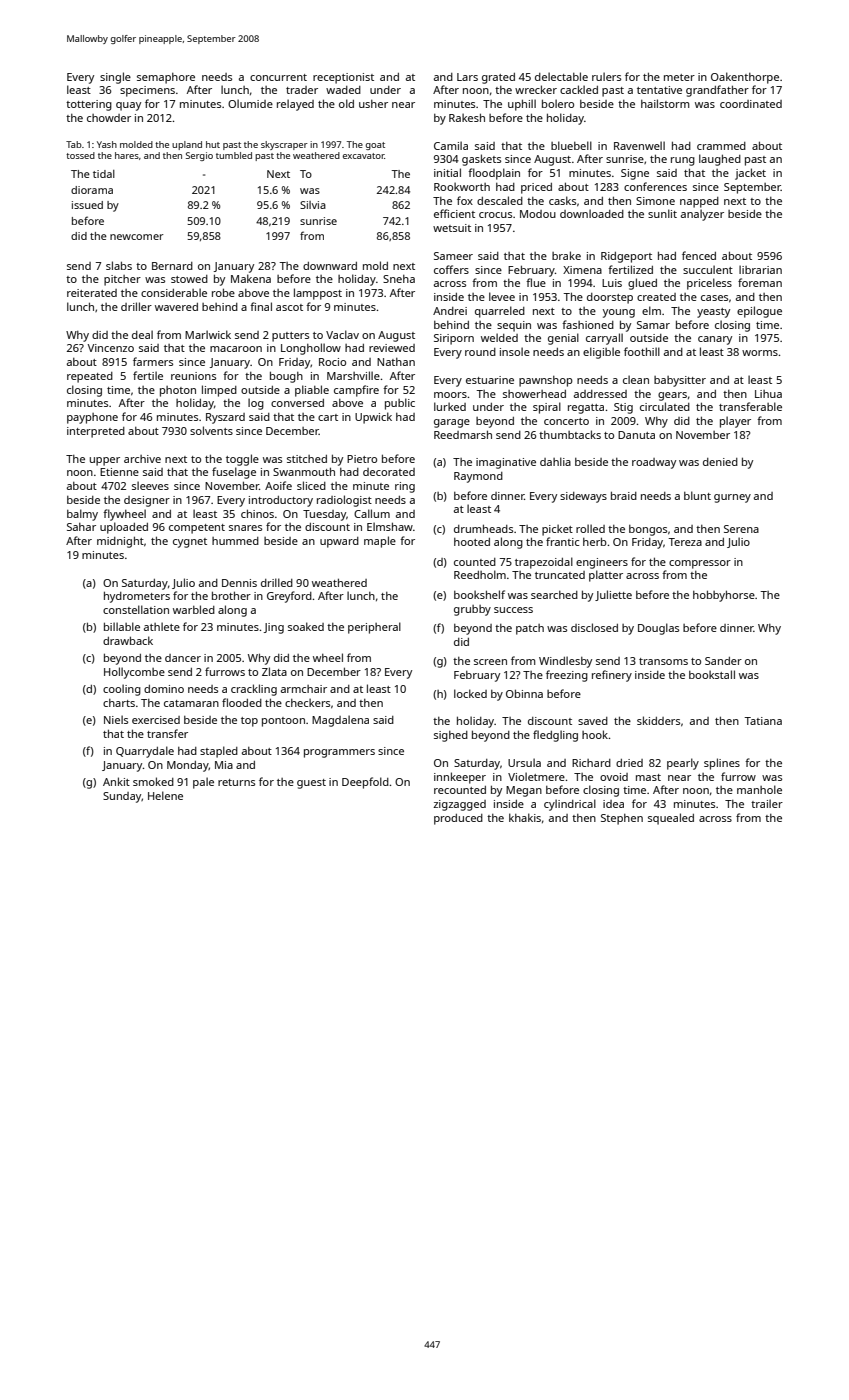  Describe the element at coordinates (451, 736) in the image. I see `sighed` at that location.
